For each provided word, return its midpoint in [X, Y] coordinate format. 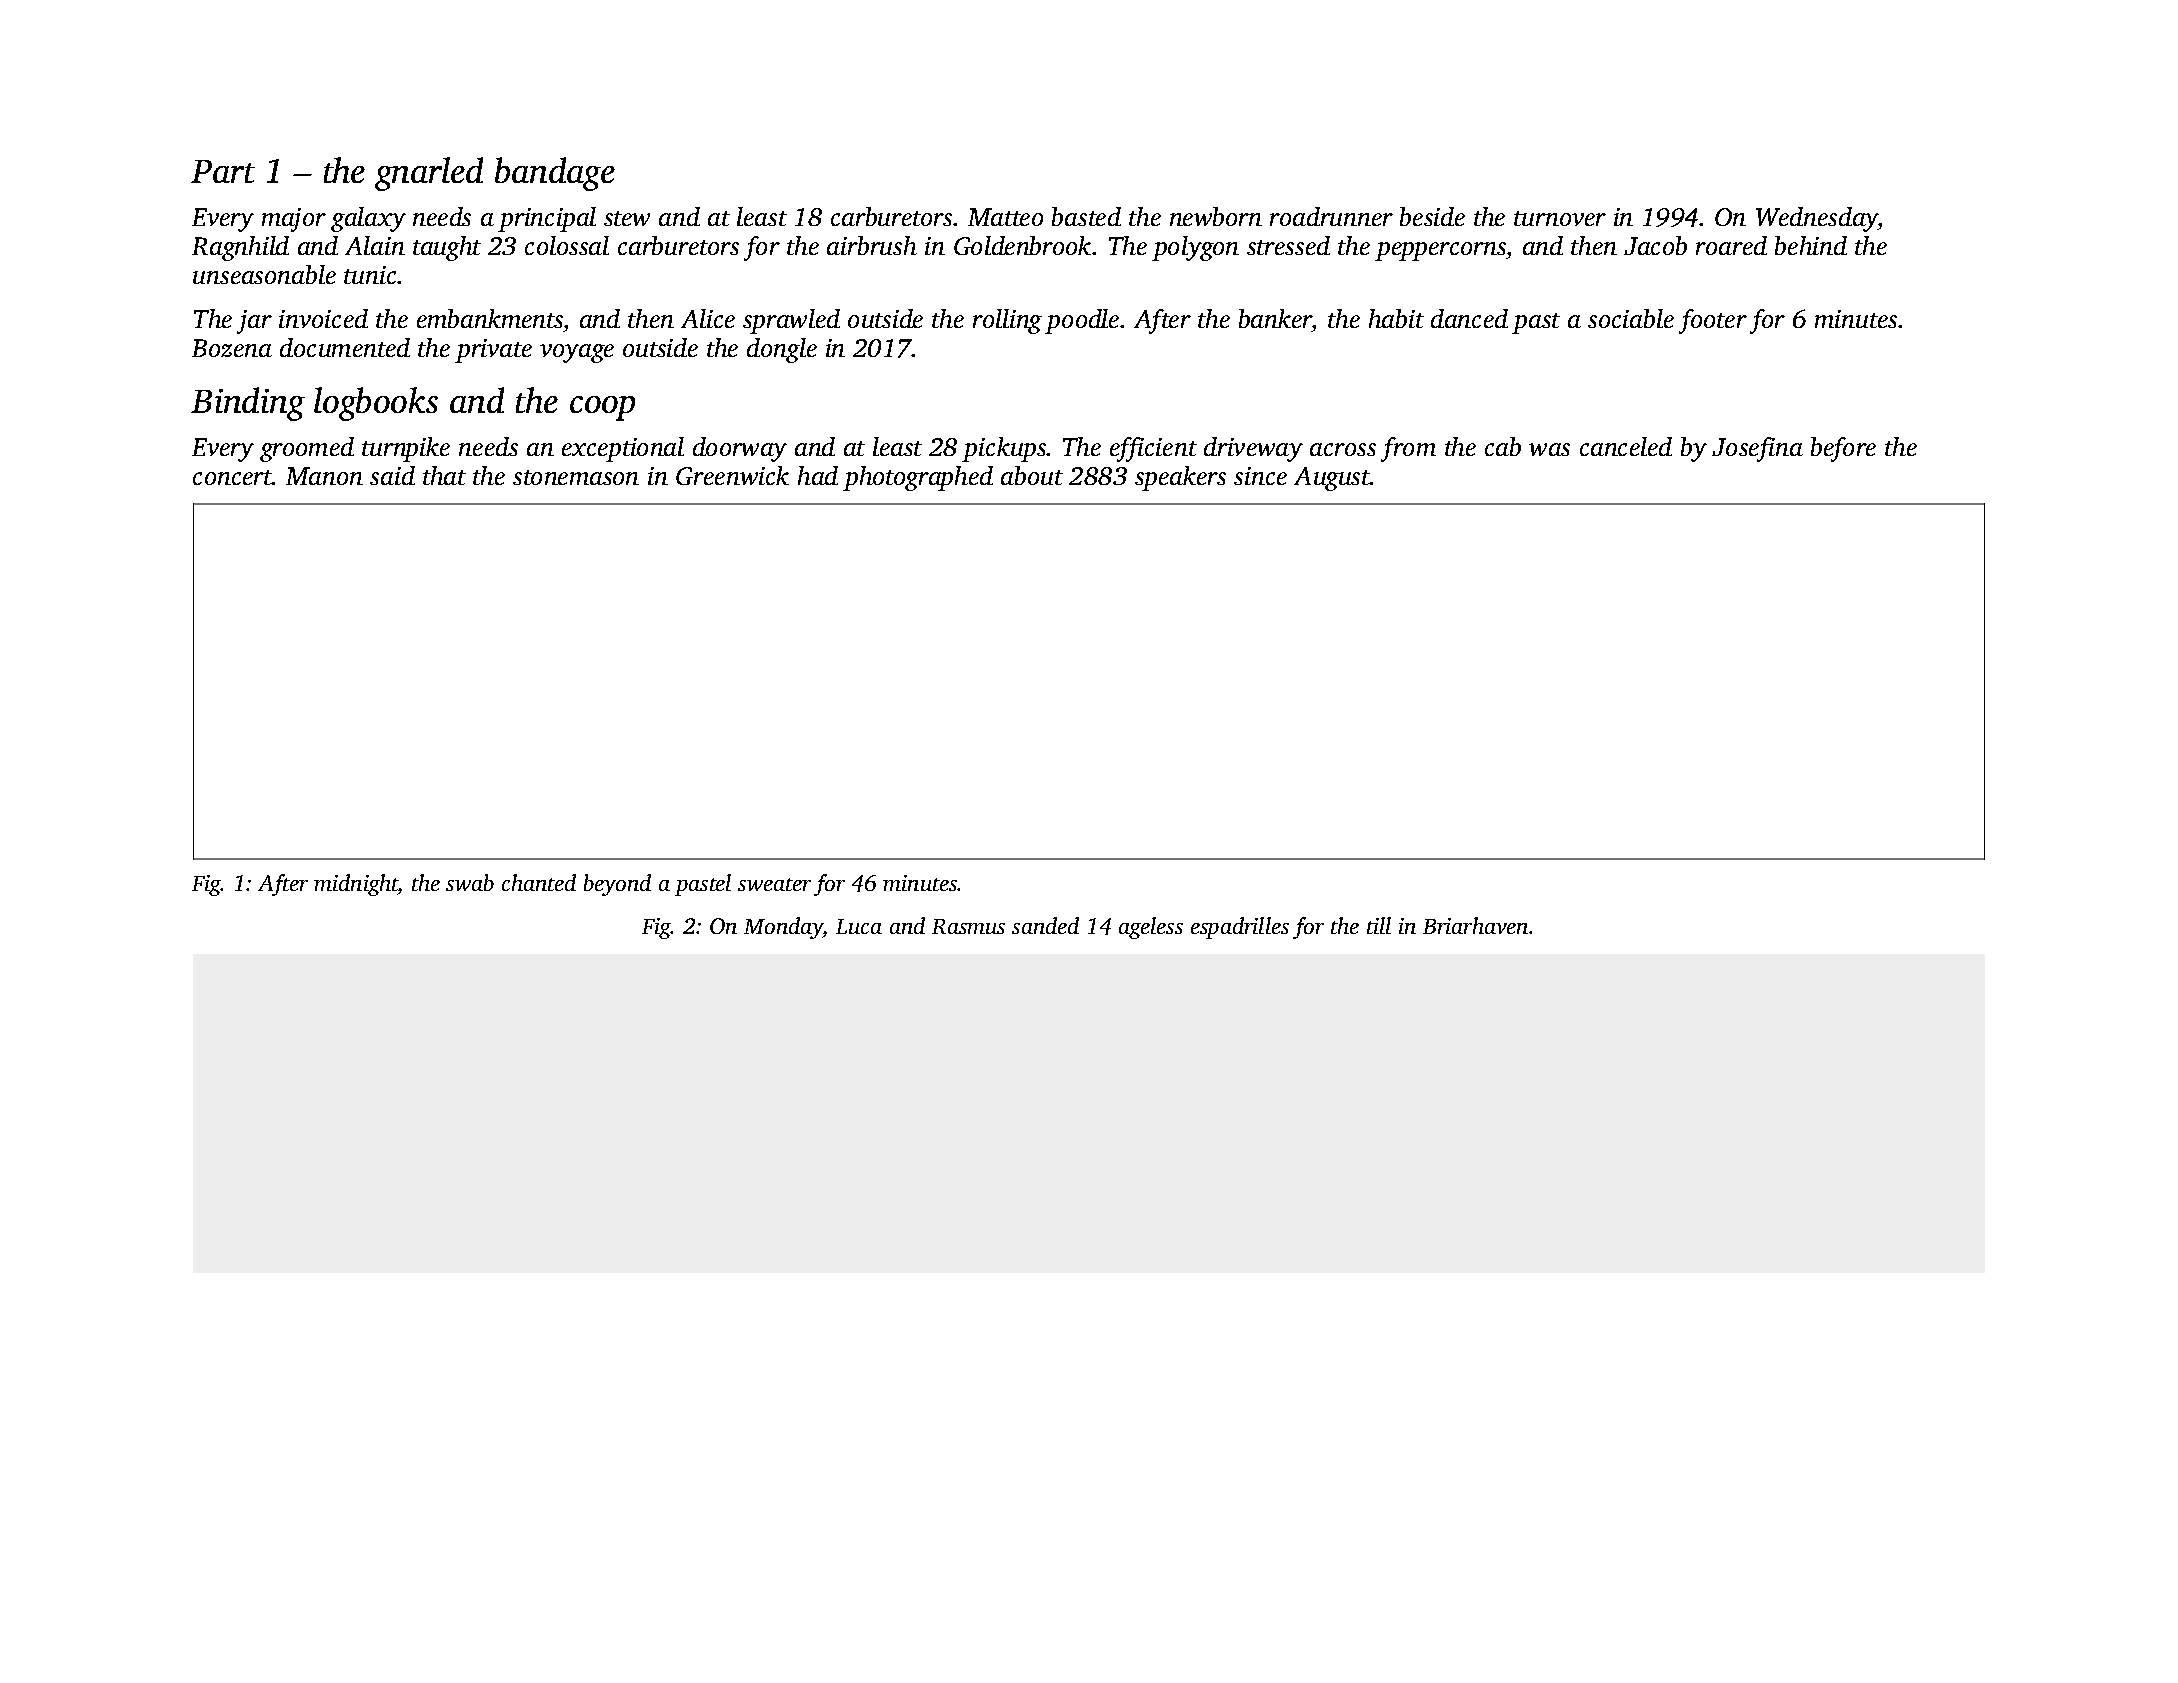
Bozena [232, 348]
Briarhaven [1475, 925]
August [1332, 479]
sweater [774, 884]
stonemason [576, 477]
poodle [1082, 321]
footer [1713, 321]
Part [223, 171]
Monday [783, 928]
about [1032, 475]
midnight [356, 885]
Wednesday [1817, 219]
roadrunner [1331, 216]
